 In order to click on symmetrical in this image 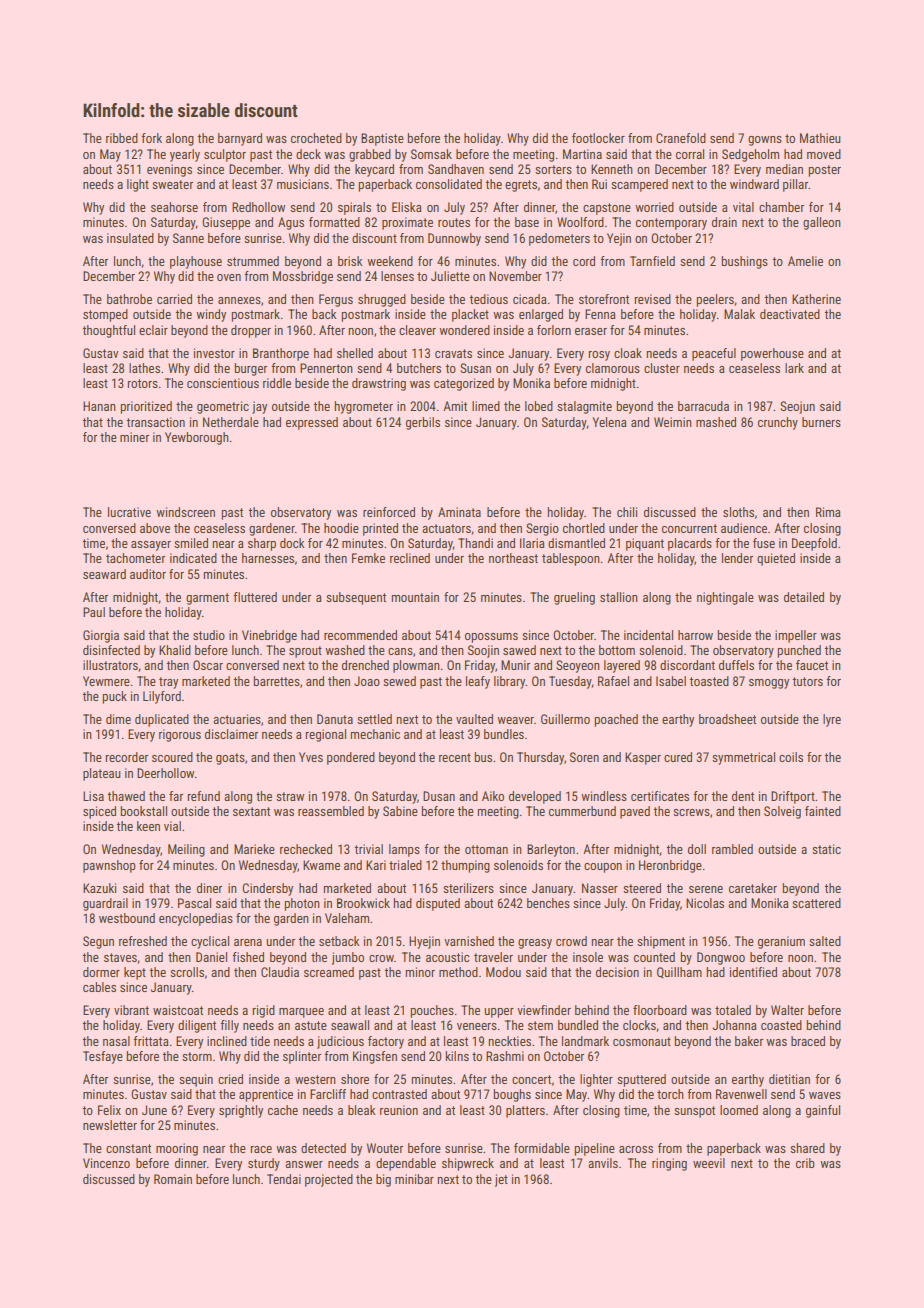, I will do `click(743, 758)`.
